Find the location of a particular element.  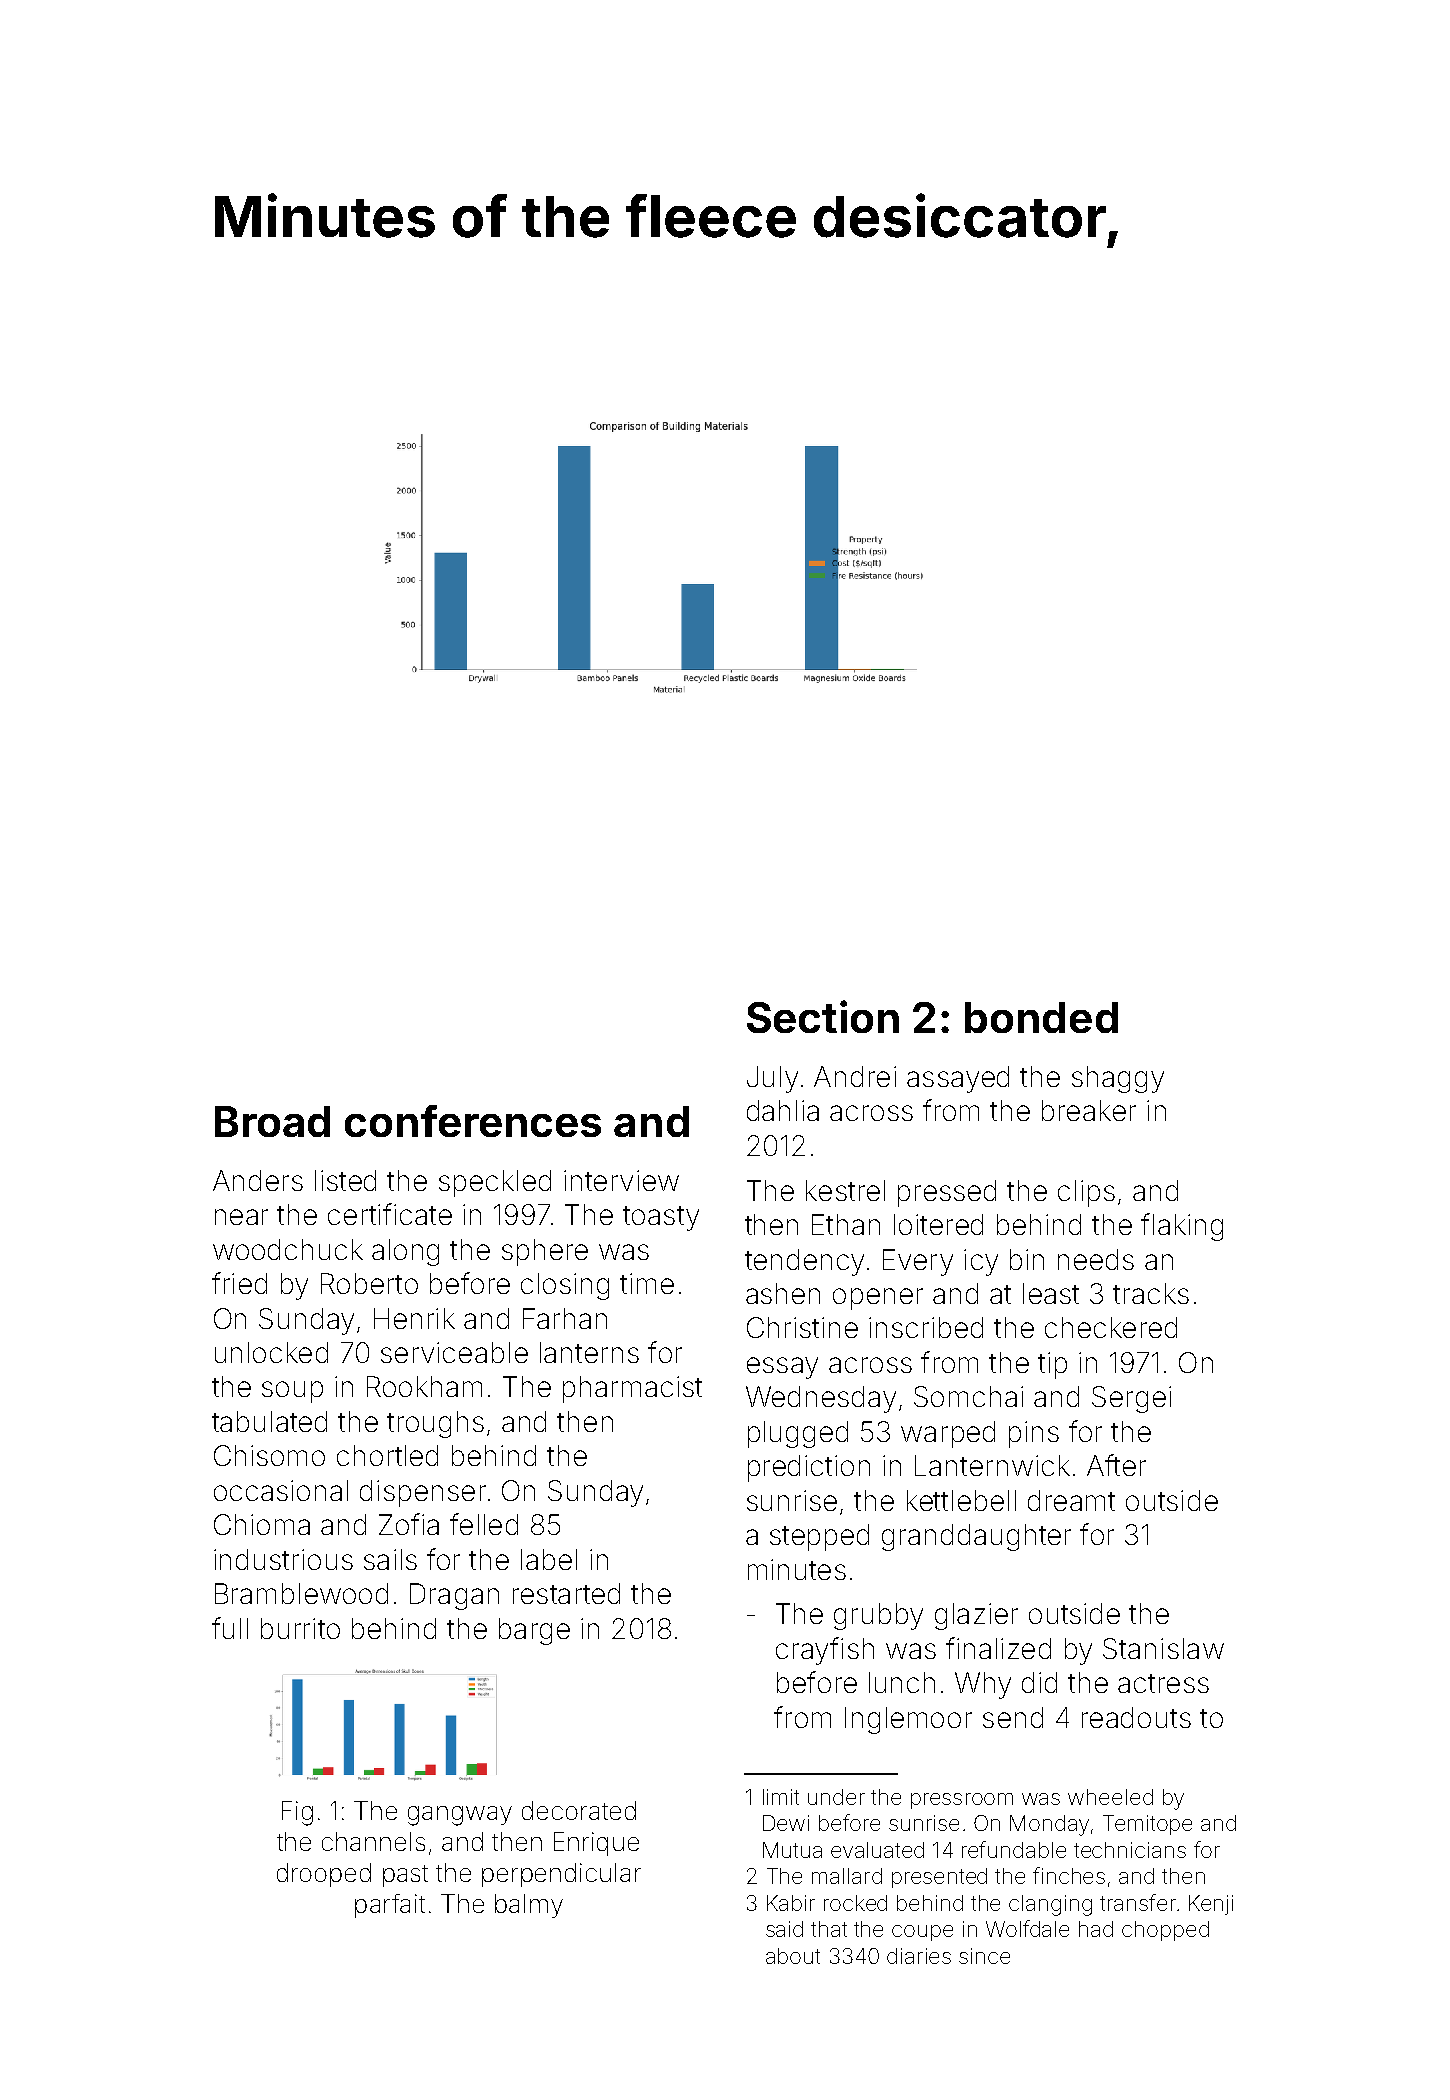

bonded is located at coordinates (1041, 1017).
